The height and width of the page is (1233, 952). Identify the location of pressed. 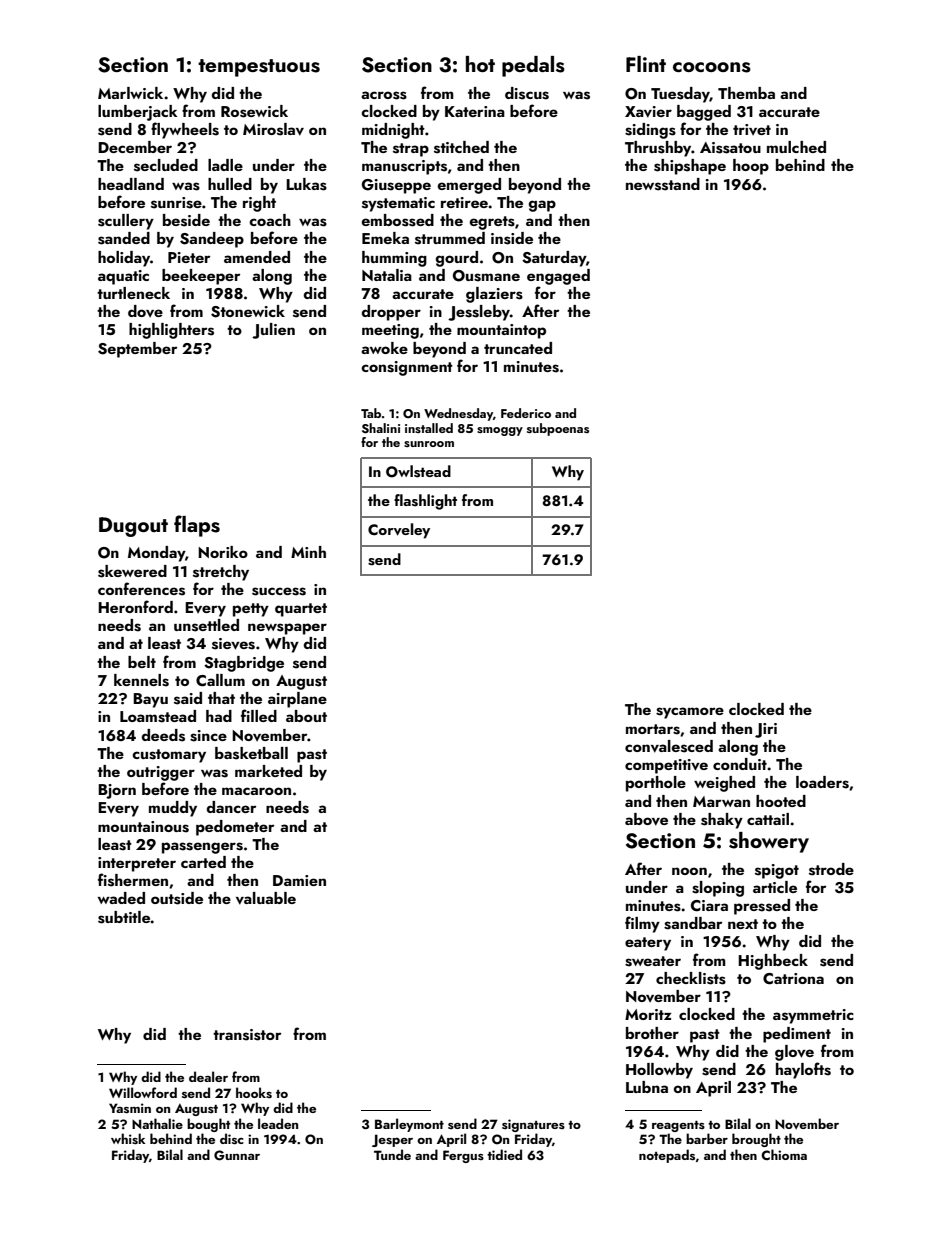
(762, 907).
